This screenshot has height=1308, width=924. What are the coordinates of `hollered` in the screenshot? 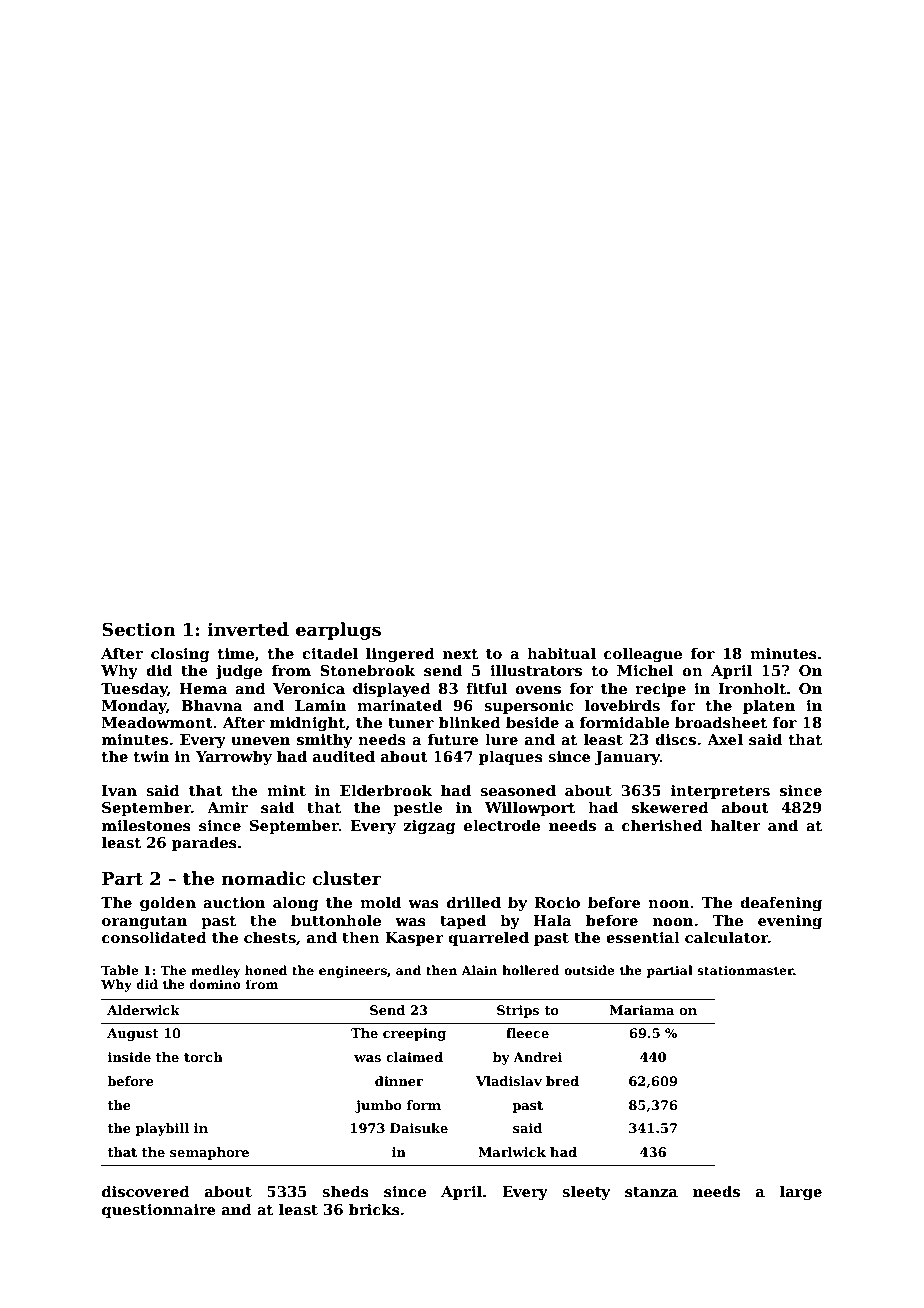 It's located at (531, 970).
